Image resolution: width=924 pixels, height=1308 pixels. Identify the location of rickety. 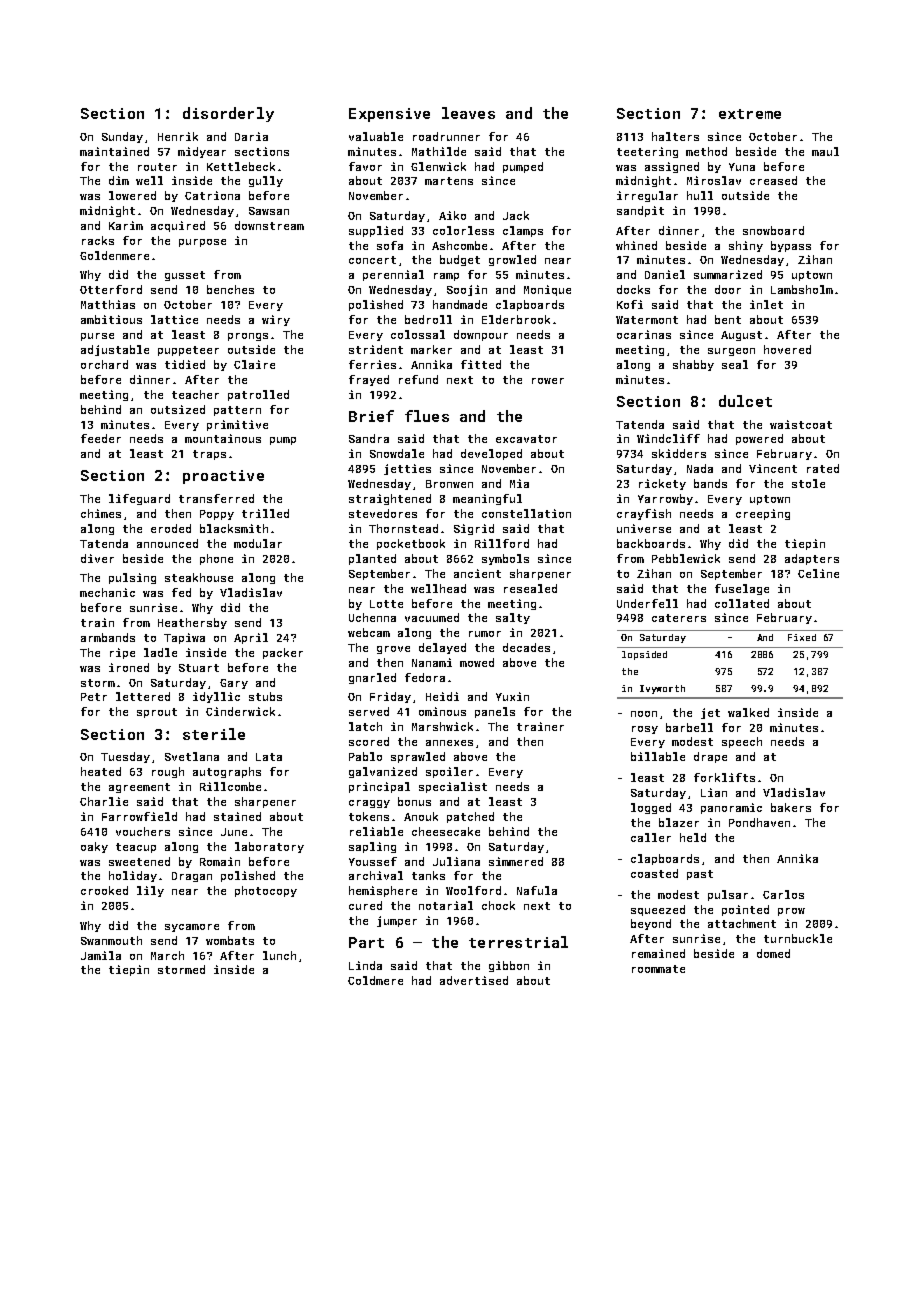
(662, 484).
